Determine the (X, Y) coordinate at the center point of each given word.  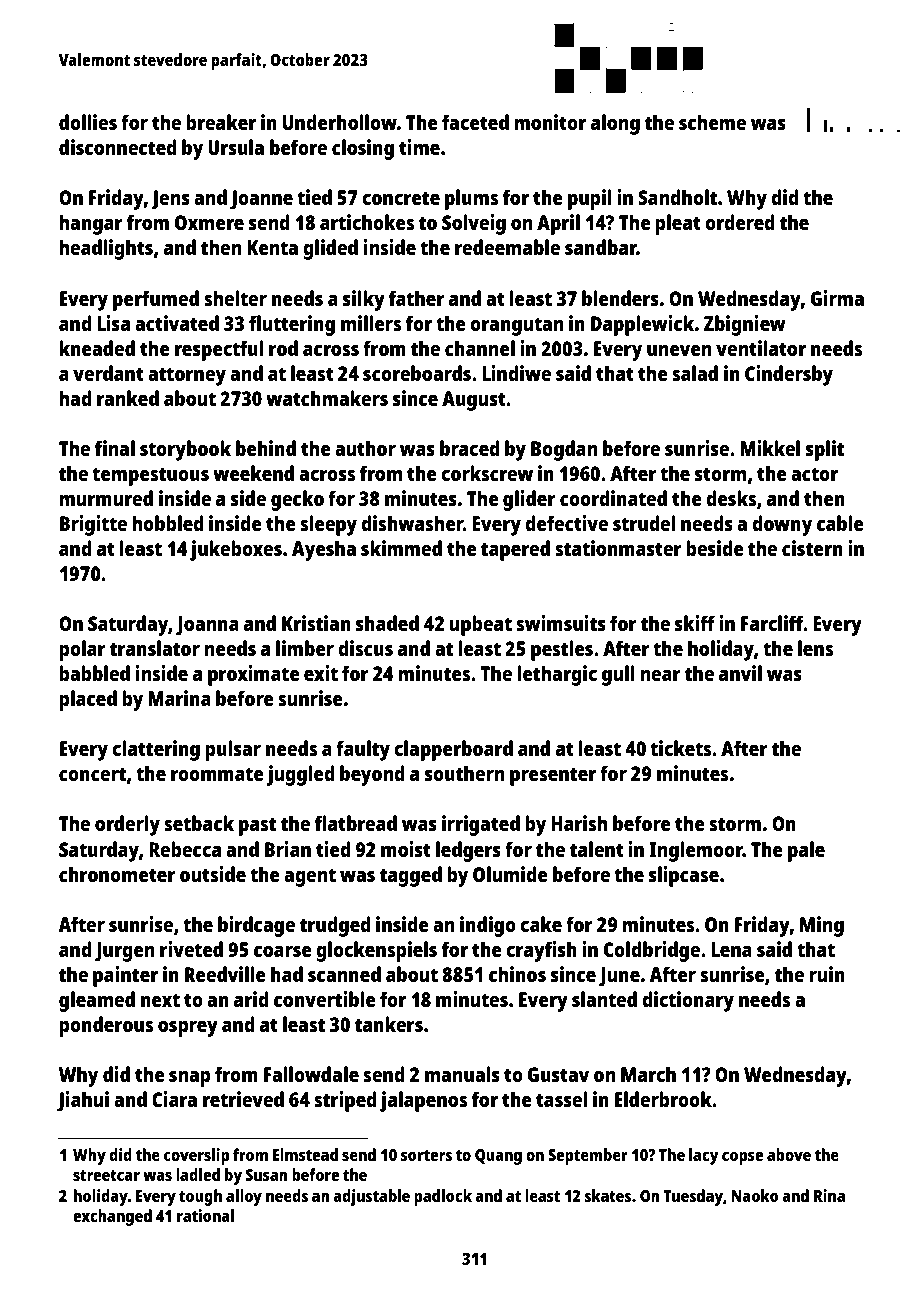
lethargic (557, 675)
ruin (827, 974)
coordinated (613, 498)
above (789, 1154)
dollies (88, 122)
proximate (254, 675)
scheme (712, 122)
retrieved (243, 1099)
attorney (187, 376)
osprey (188, 1029)
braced (470, 448)
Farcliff (772, 623)
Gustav (558, 1074)
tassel (562, 1099)
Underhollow (340, 122)
